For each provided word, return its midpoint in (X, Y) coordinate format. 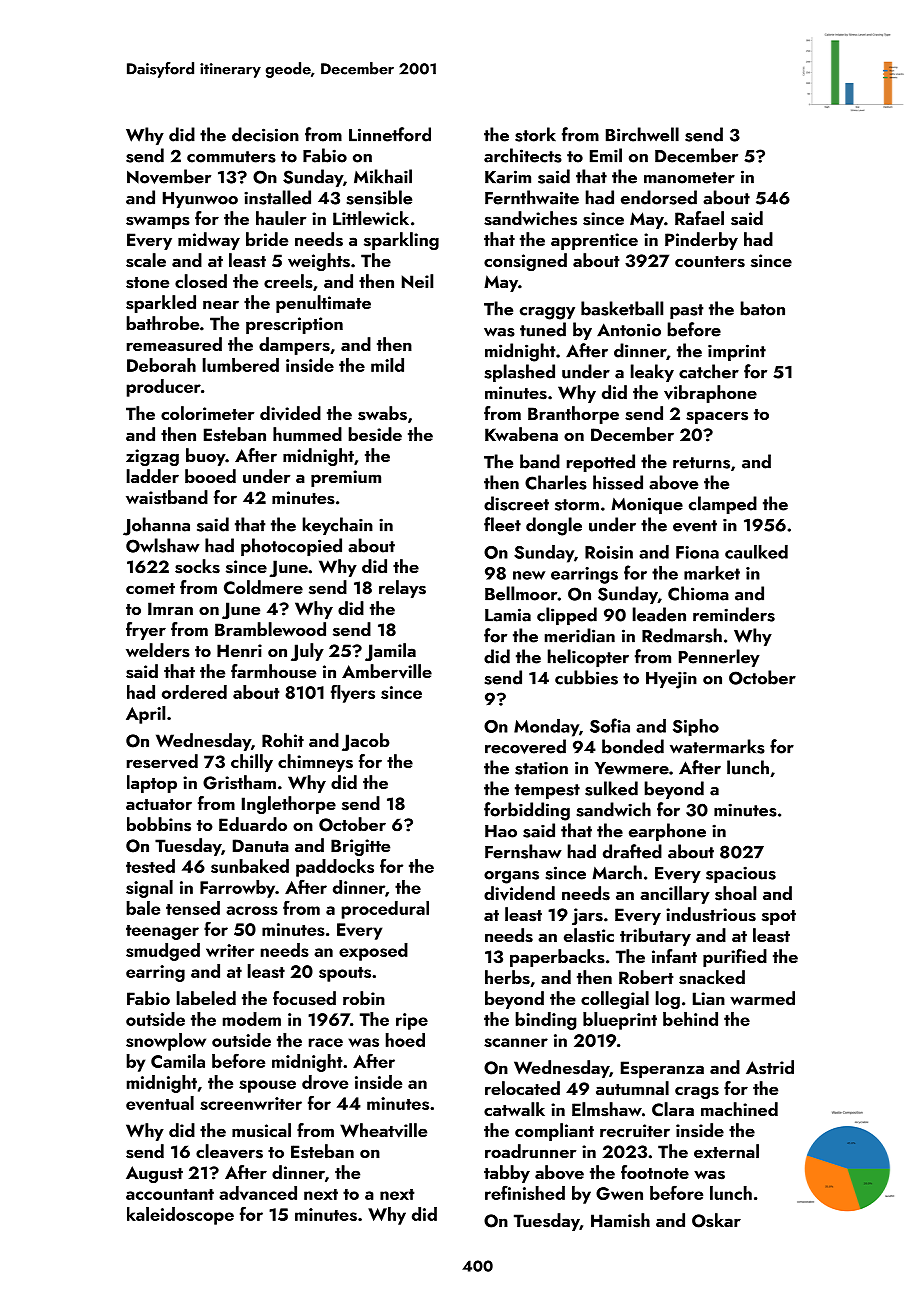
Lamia (508, 615)
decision (265, 134)
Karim (508, 177)
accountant (170, 1194)
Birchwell (642, 134)
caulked (756, 552)
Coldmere (263, 587)
